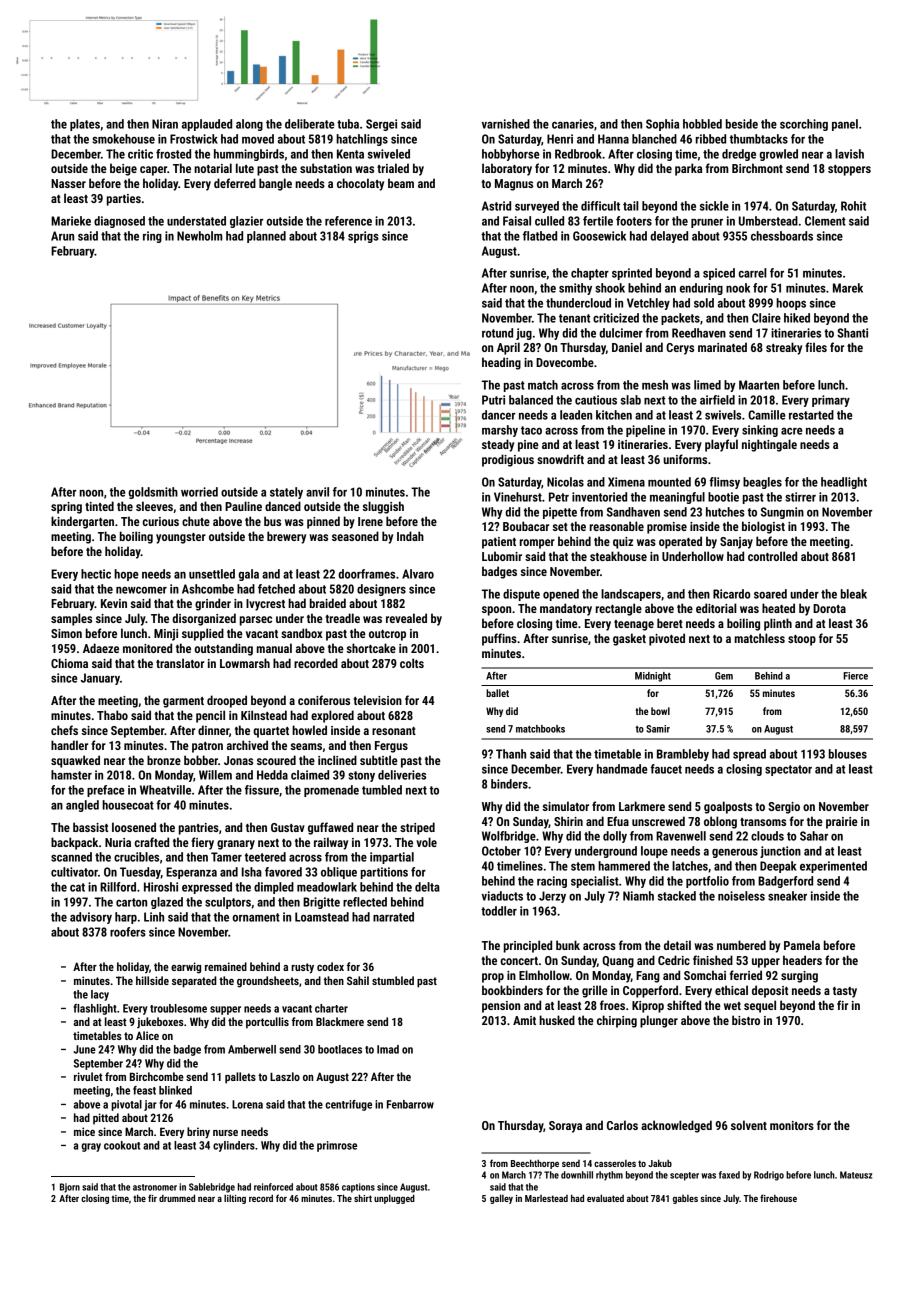  Describe the element at coordinates (227, 701) in the screenshot. I see `drooped` at that location.
